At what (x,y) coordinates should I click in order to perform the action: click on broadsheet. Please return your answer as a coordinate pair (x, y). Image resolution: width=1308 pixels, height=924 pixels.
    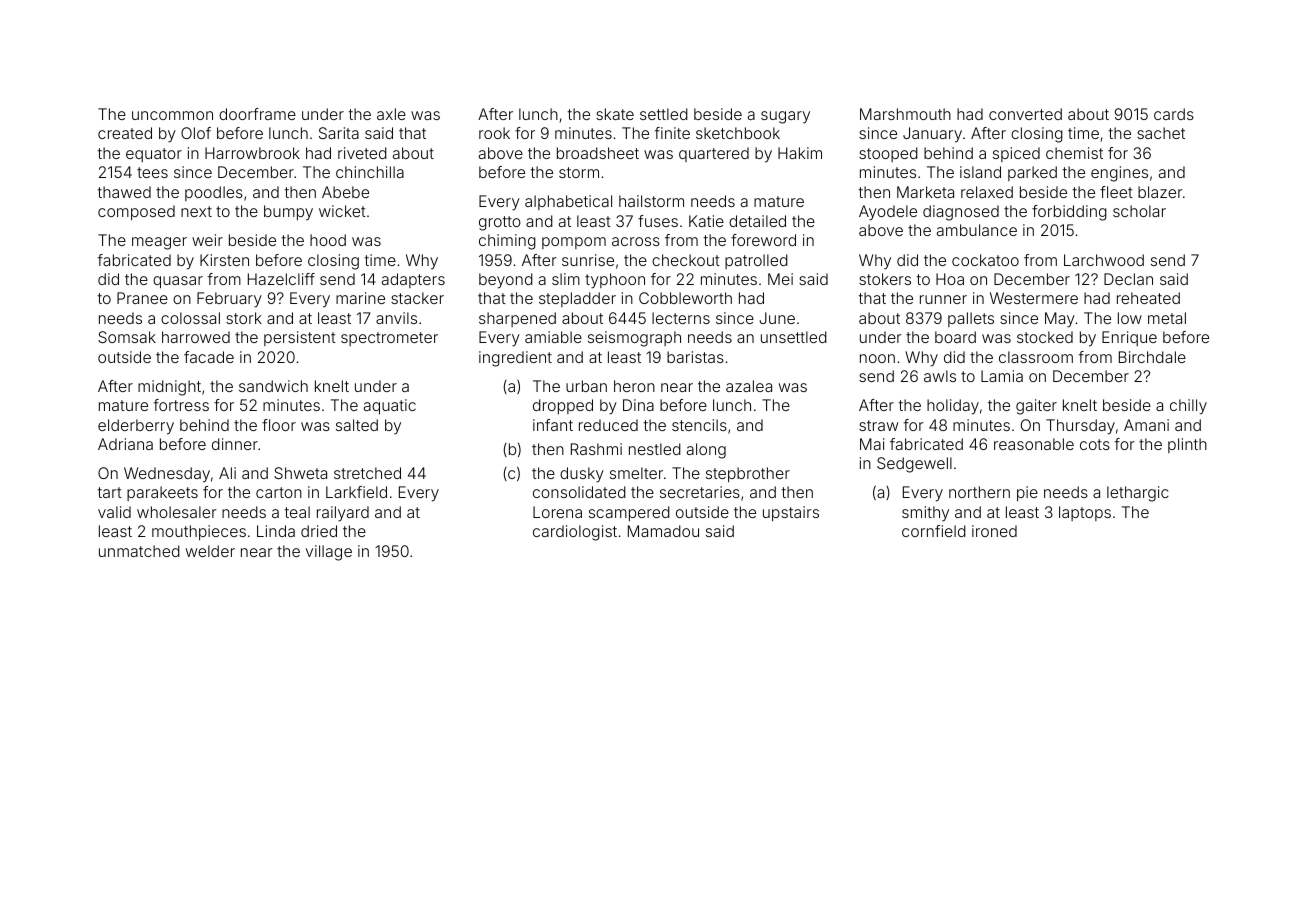
    Looking at the image, I should click on (598, 153).
